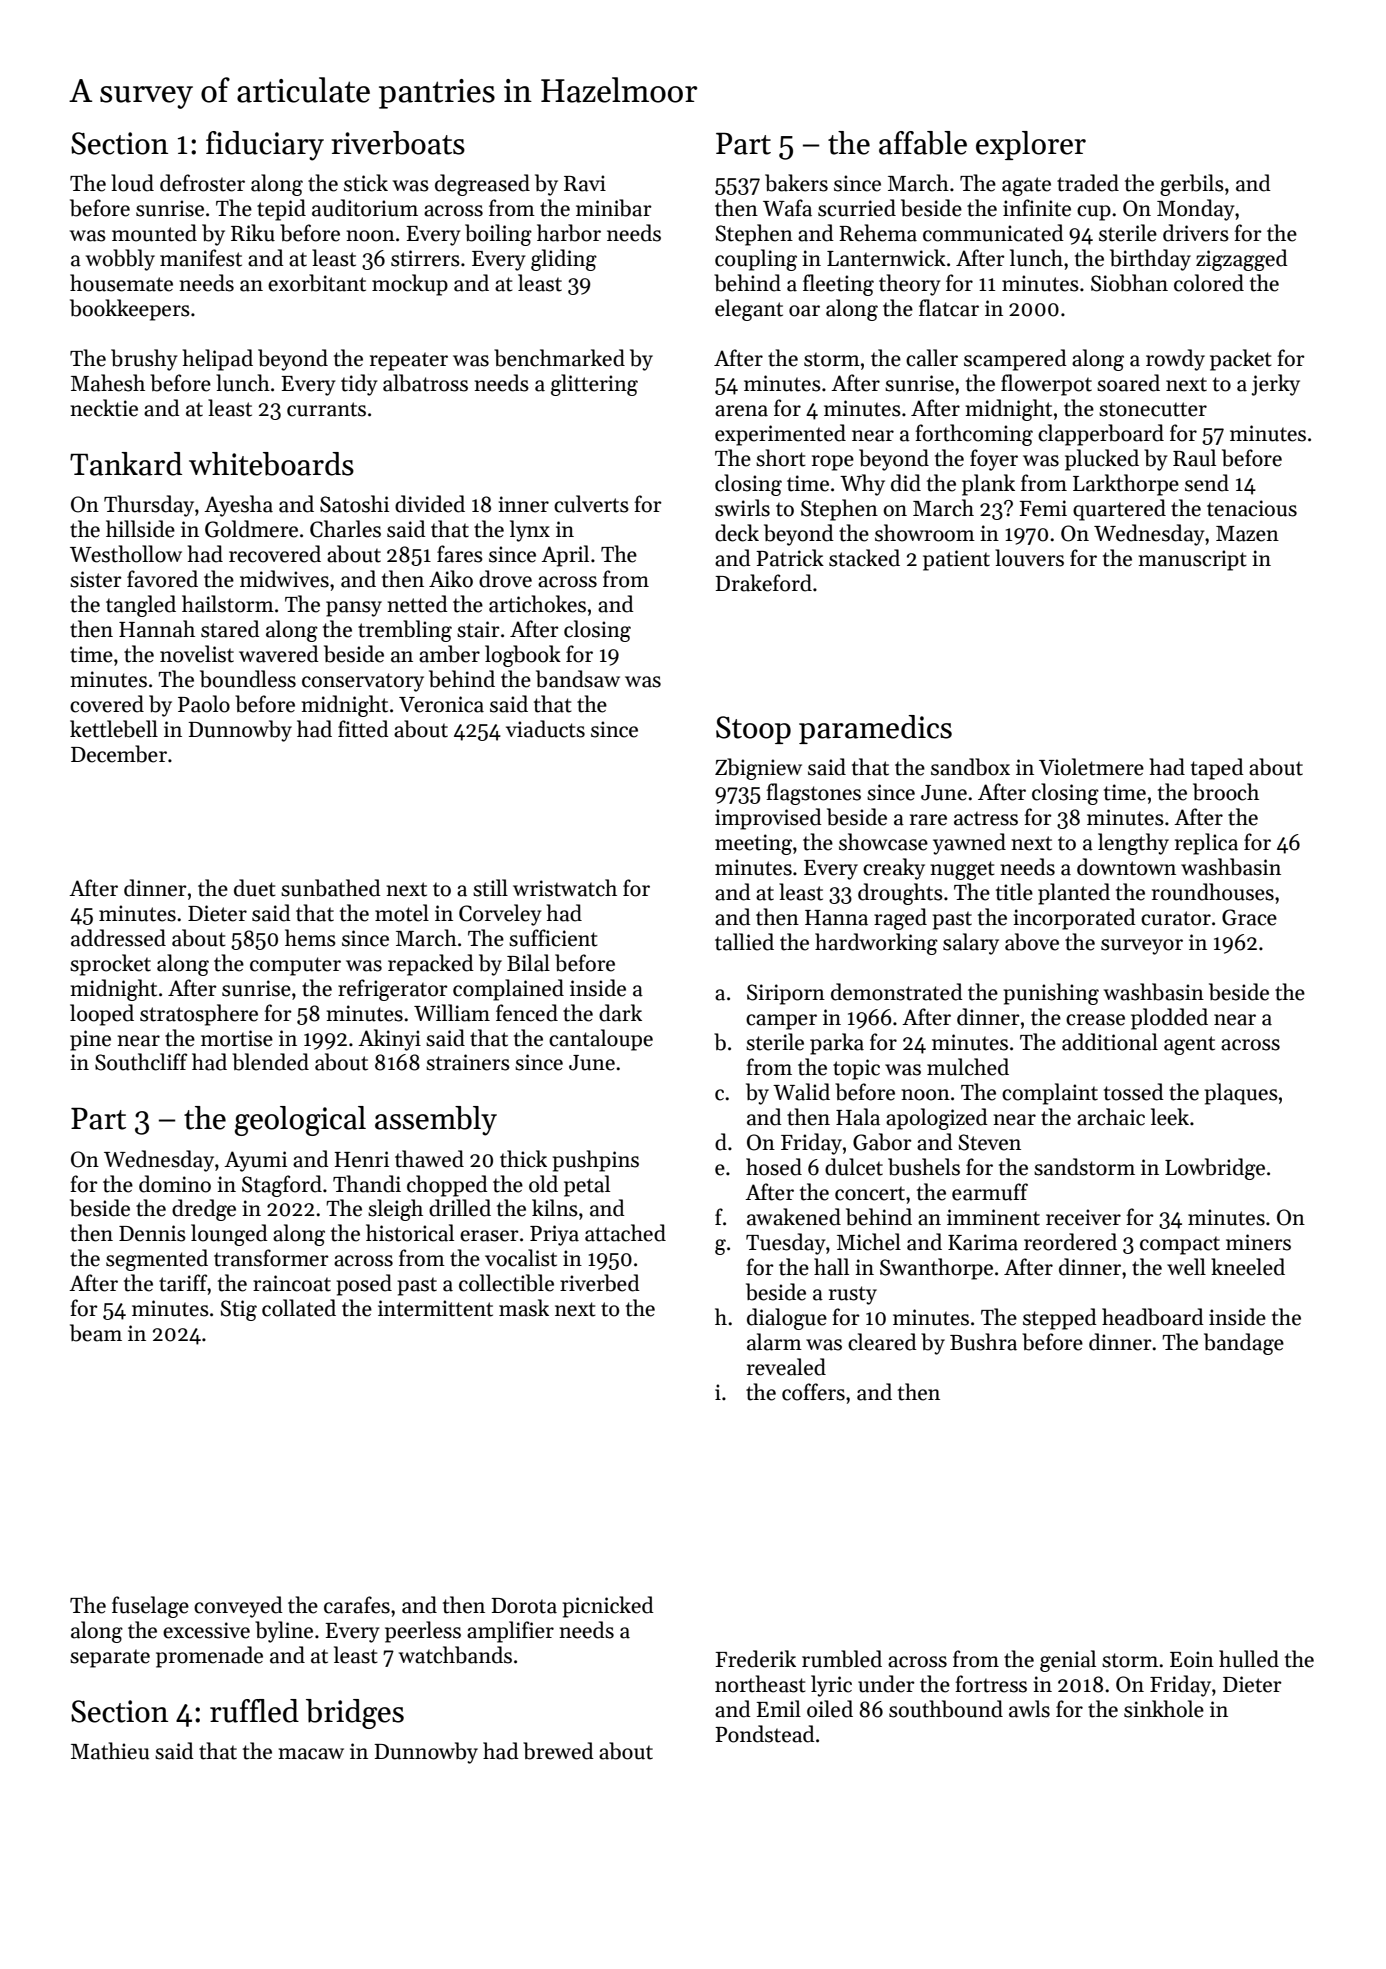  Describe the element at coordinates (558, 1751) in the screenshot. I see `brewed` at that location.
